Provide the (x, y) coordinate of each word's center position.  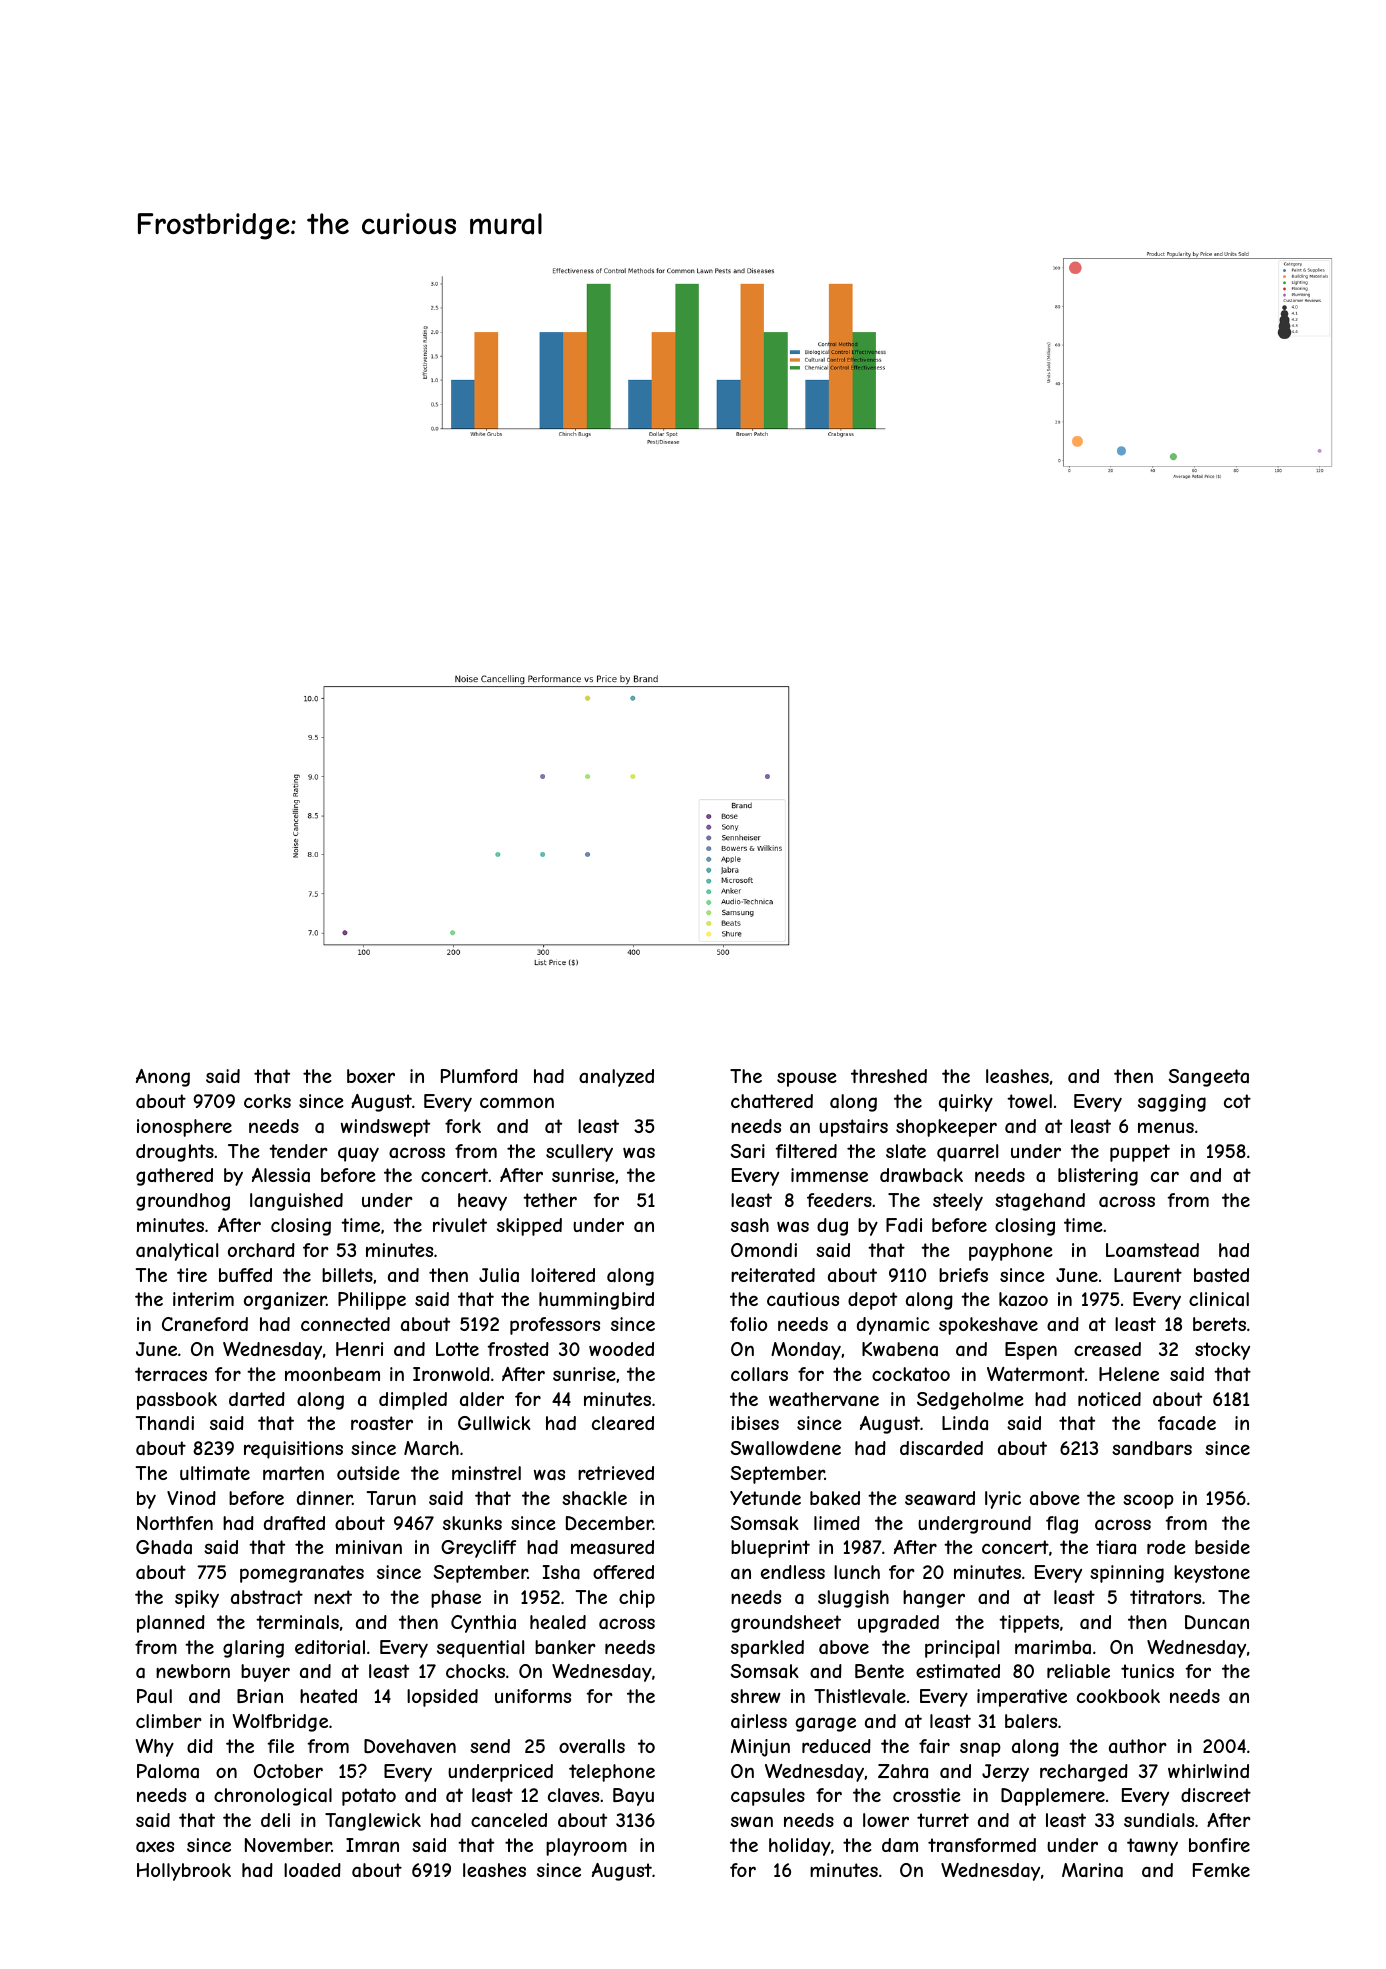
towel (1029, 1101)
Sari (747, 1151)
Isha (561, 1572)
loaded (312, 1870)
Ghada (164, 1547)
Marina (1092, 1870)
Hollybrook (184, 1872)
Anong (163, 1078)
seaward (940, 1498)
